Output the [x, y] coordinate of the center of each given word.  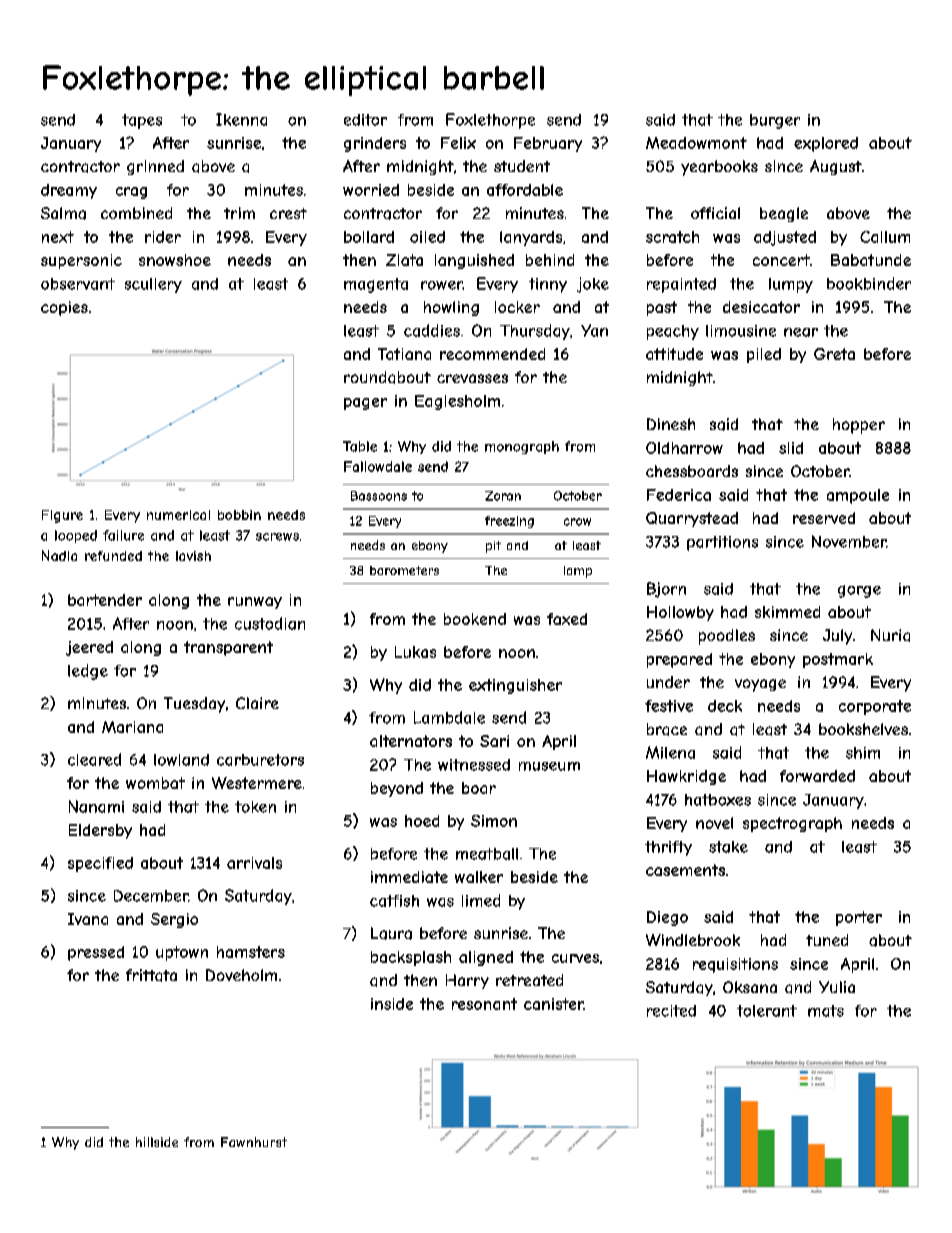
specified [100, 864]
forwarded [817, 776]
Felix [458, 143]
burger [775, 121]
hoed [422, 821]
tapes [142, 121]
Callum [885, 237]
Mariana [132, 727]
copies [64, 308]
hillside [157, 1142]
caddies [432, 330]
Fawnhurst [254, 1142]
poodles [727, 637]
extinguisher [515, 686]
